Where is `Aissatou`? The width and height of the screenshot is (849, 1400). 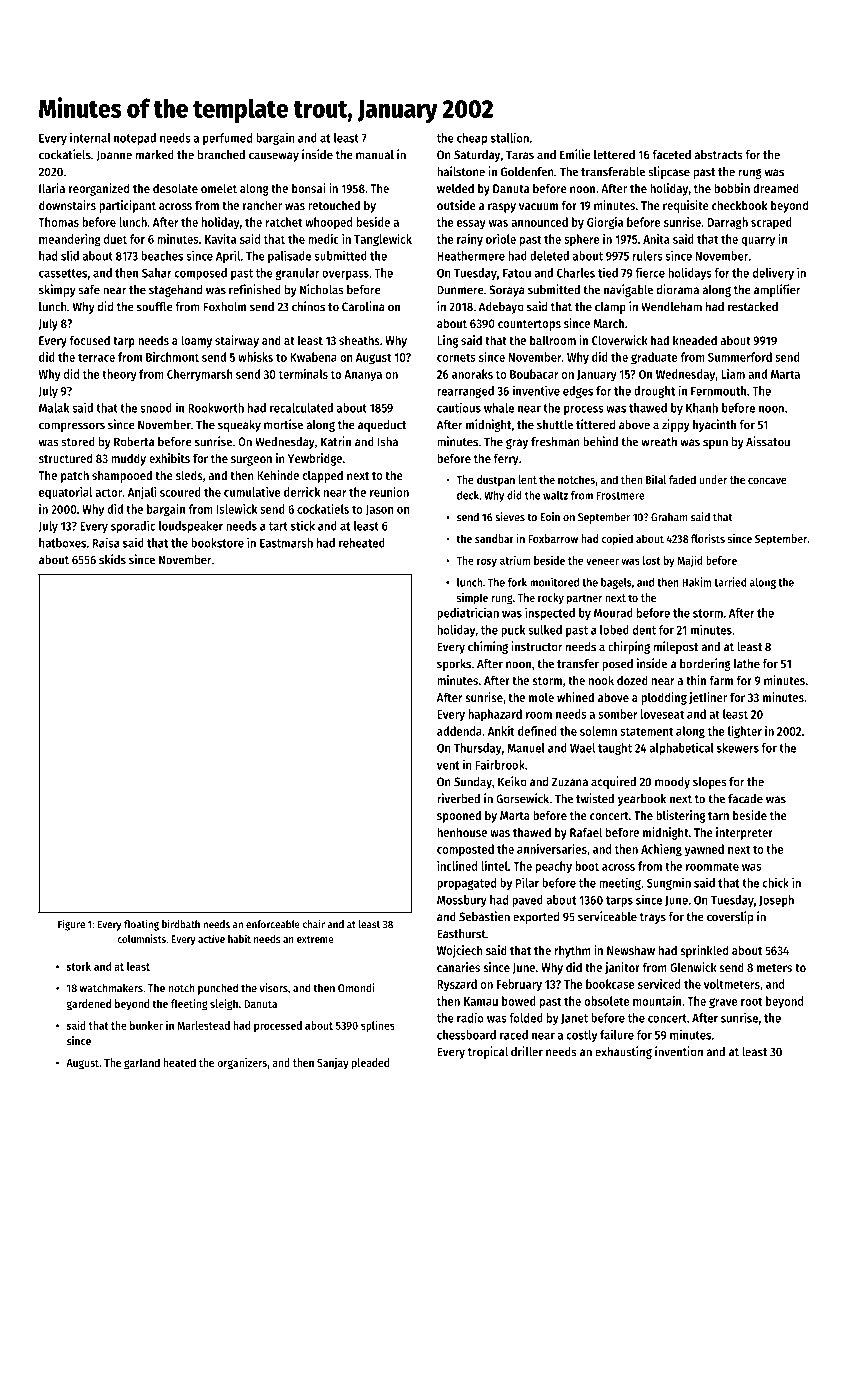
Aissatou is located at coordinates (768, 441).
